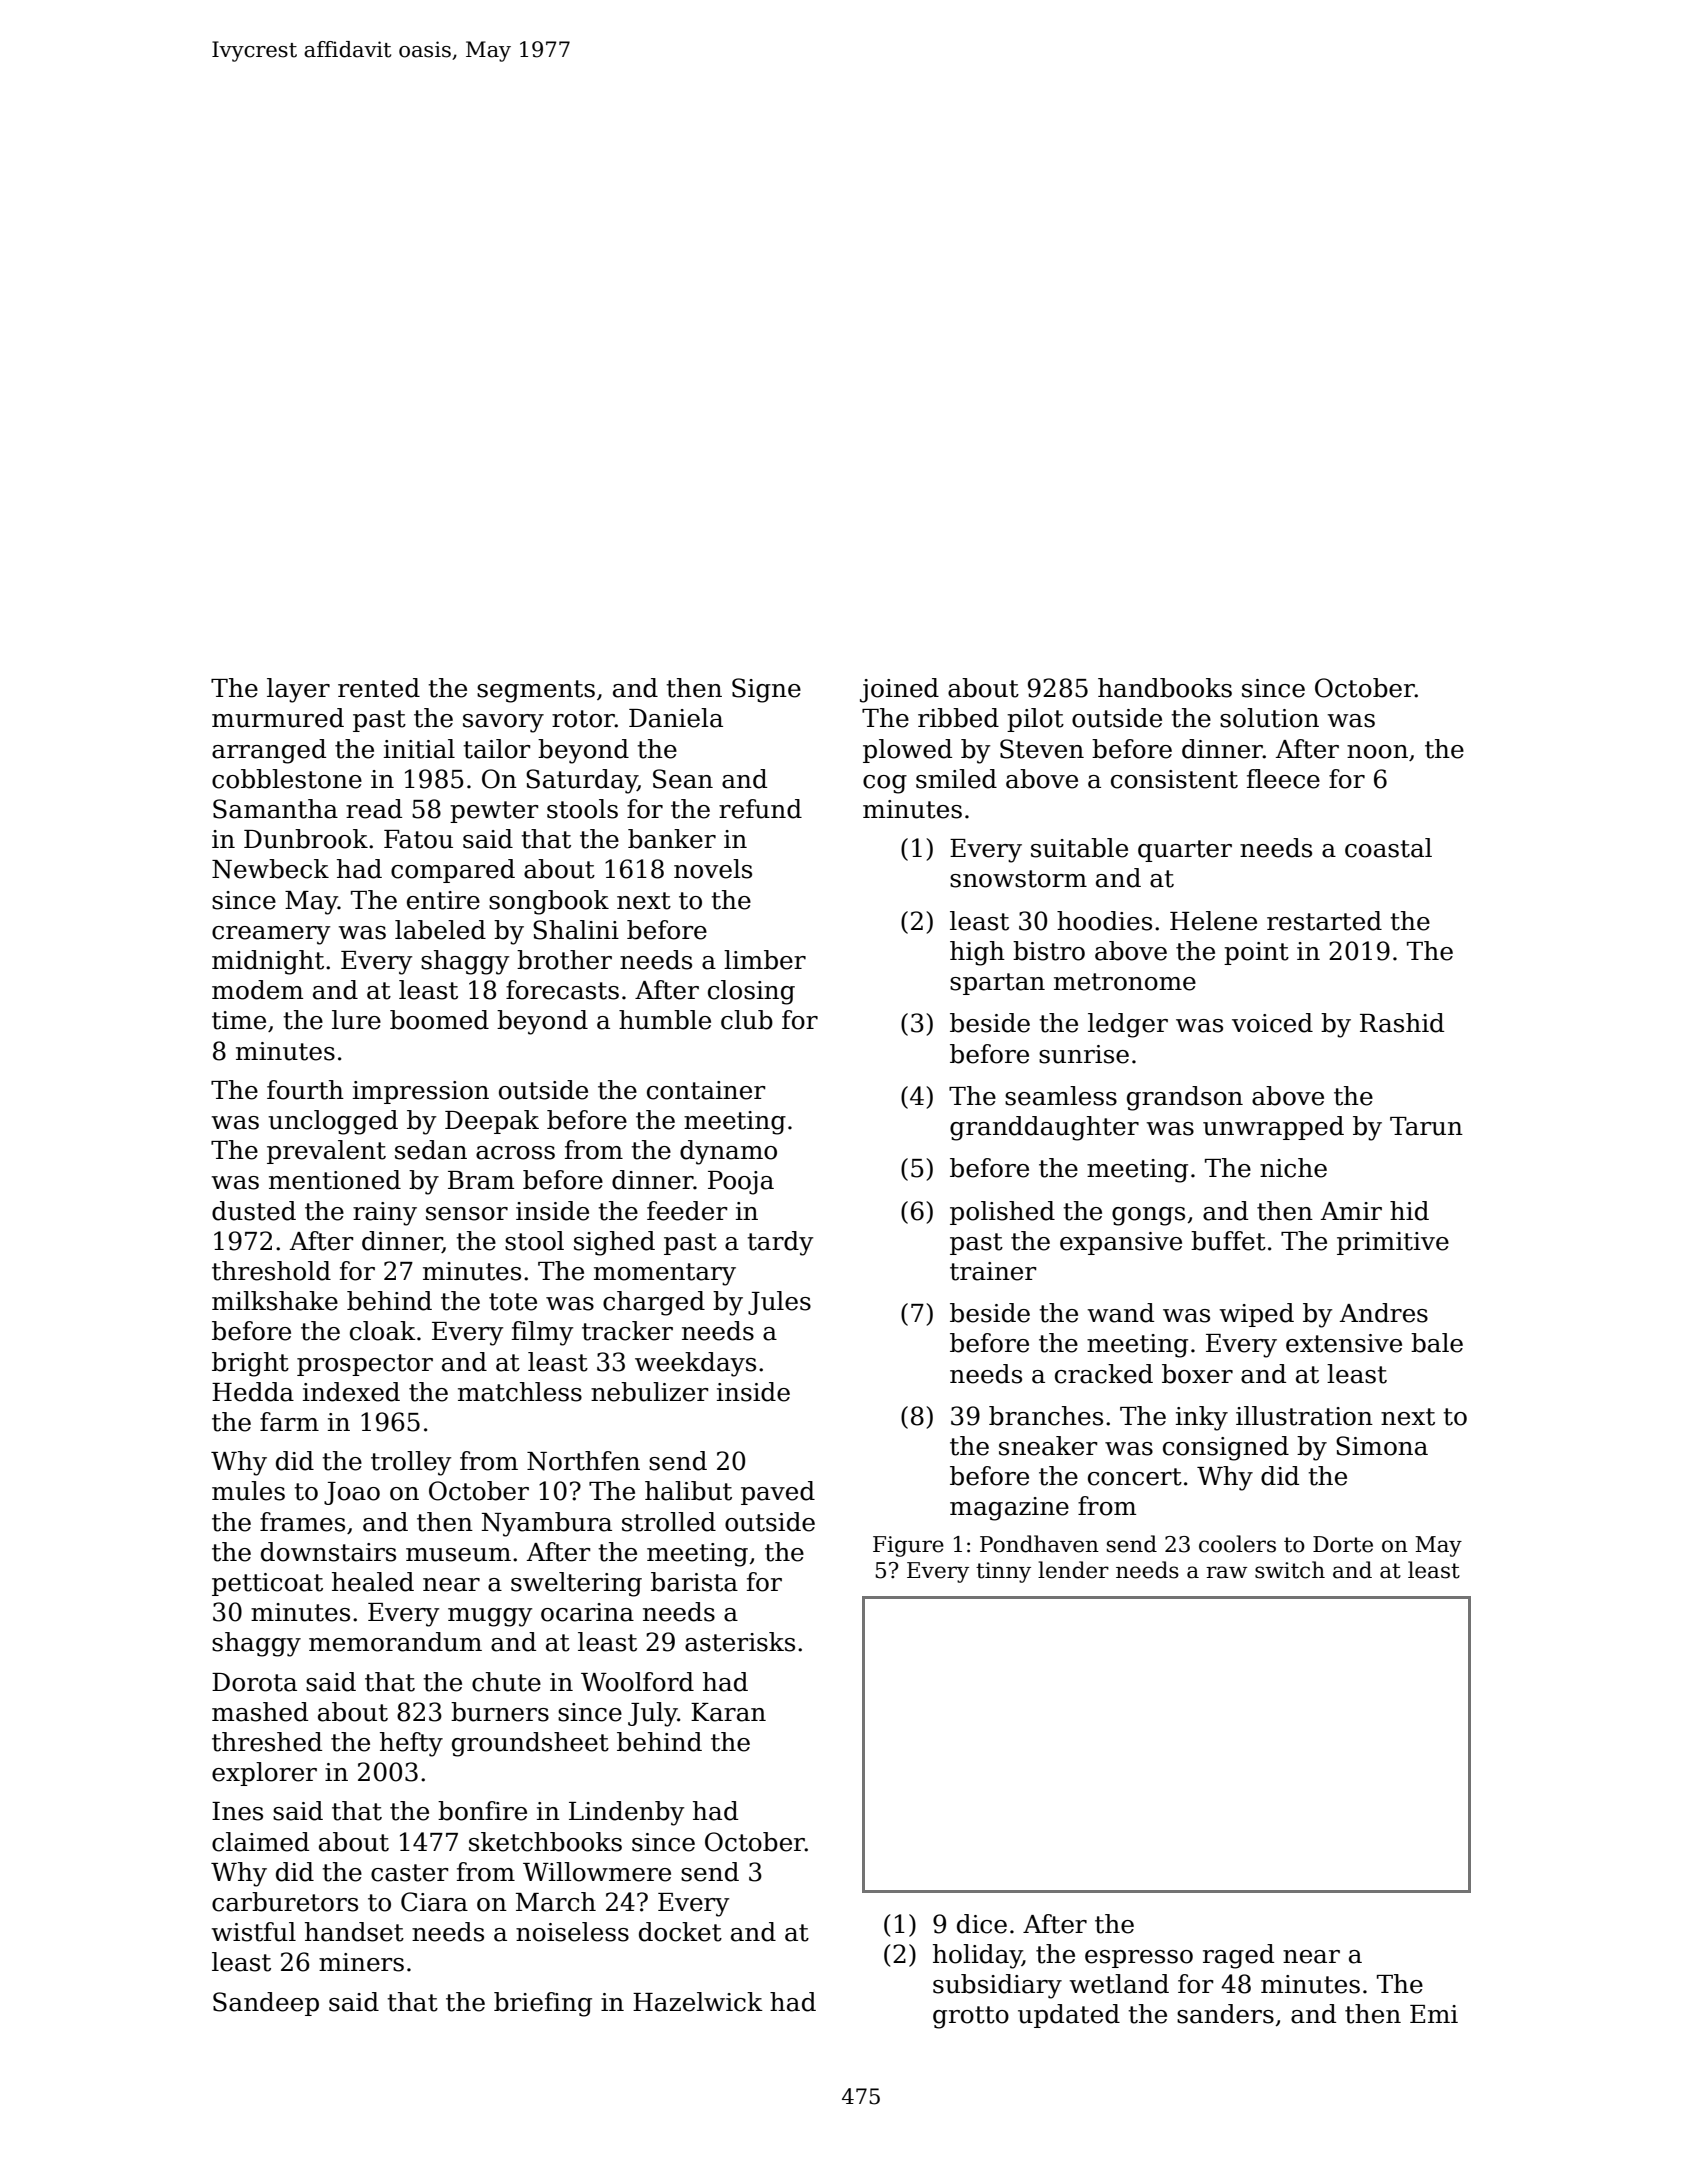  I want to click on briefing, so click(543, 2004).
